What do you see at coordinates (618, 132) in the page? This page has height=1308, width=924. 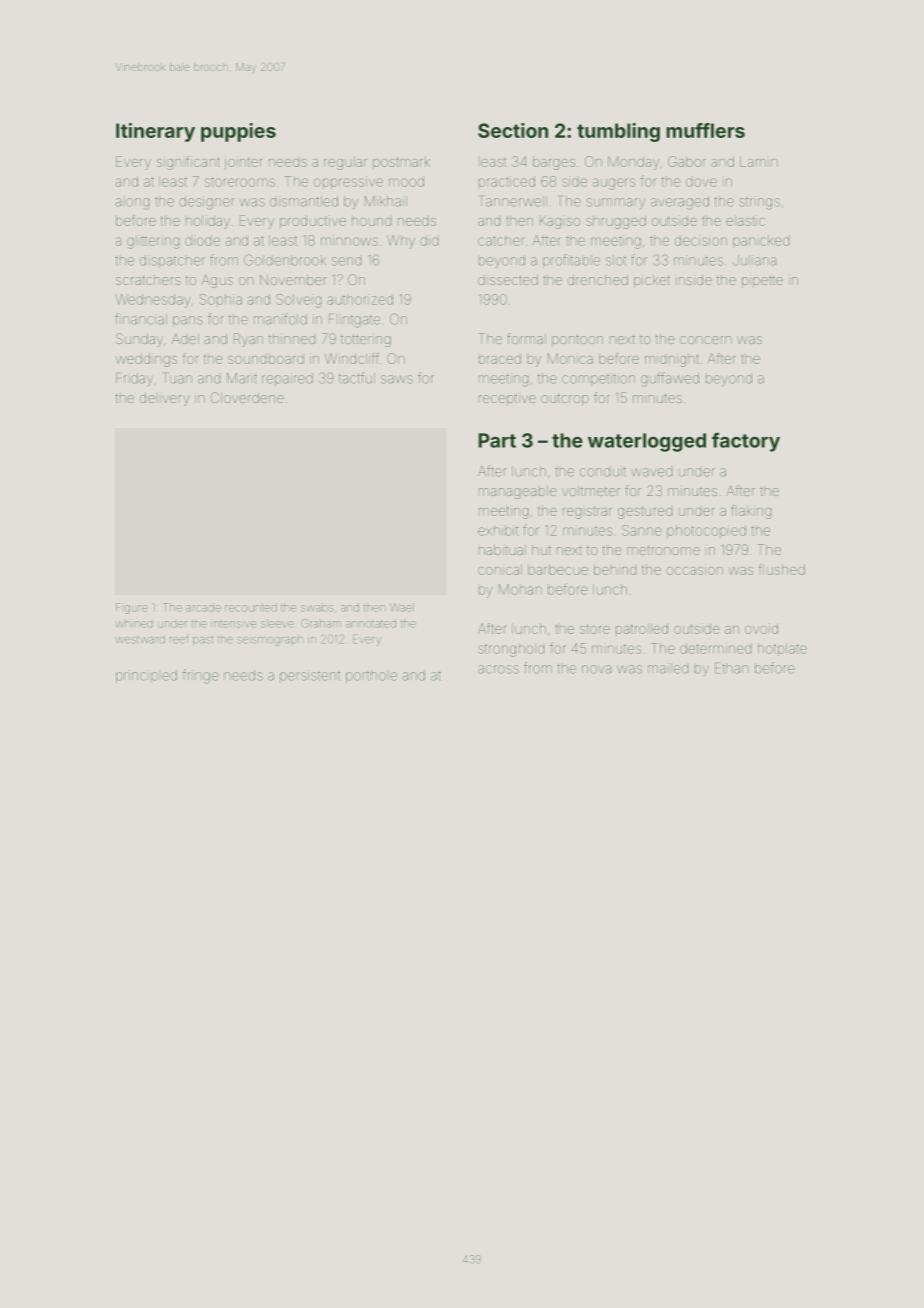 I see `tumbling` at bounding box center [618, 132].
